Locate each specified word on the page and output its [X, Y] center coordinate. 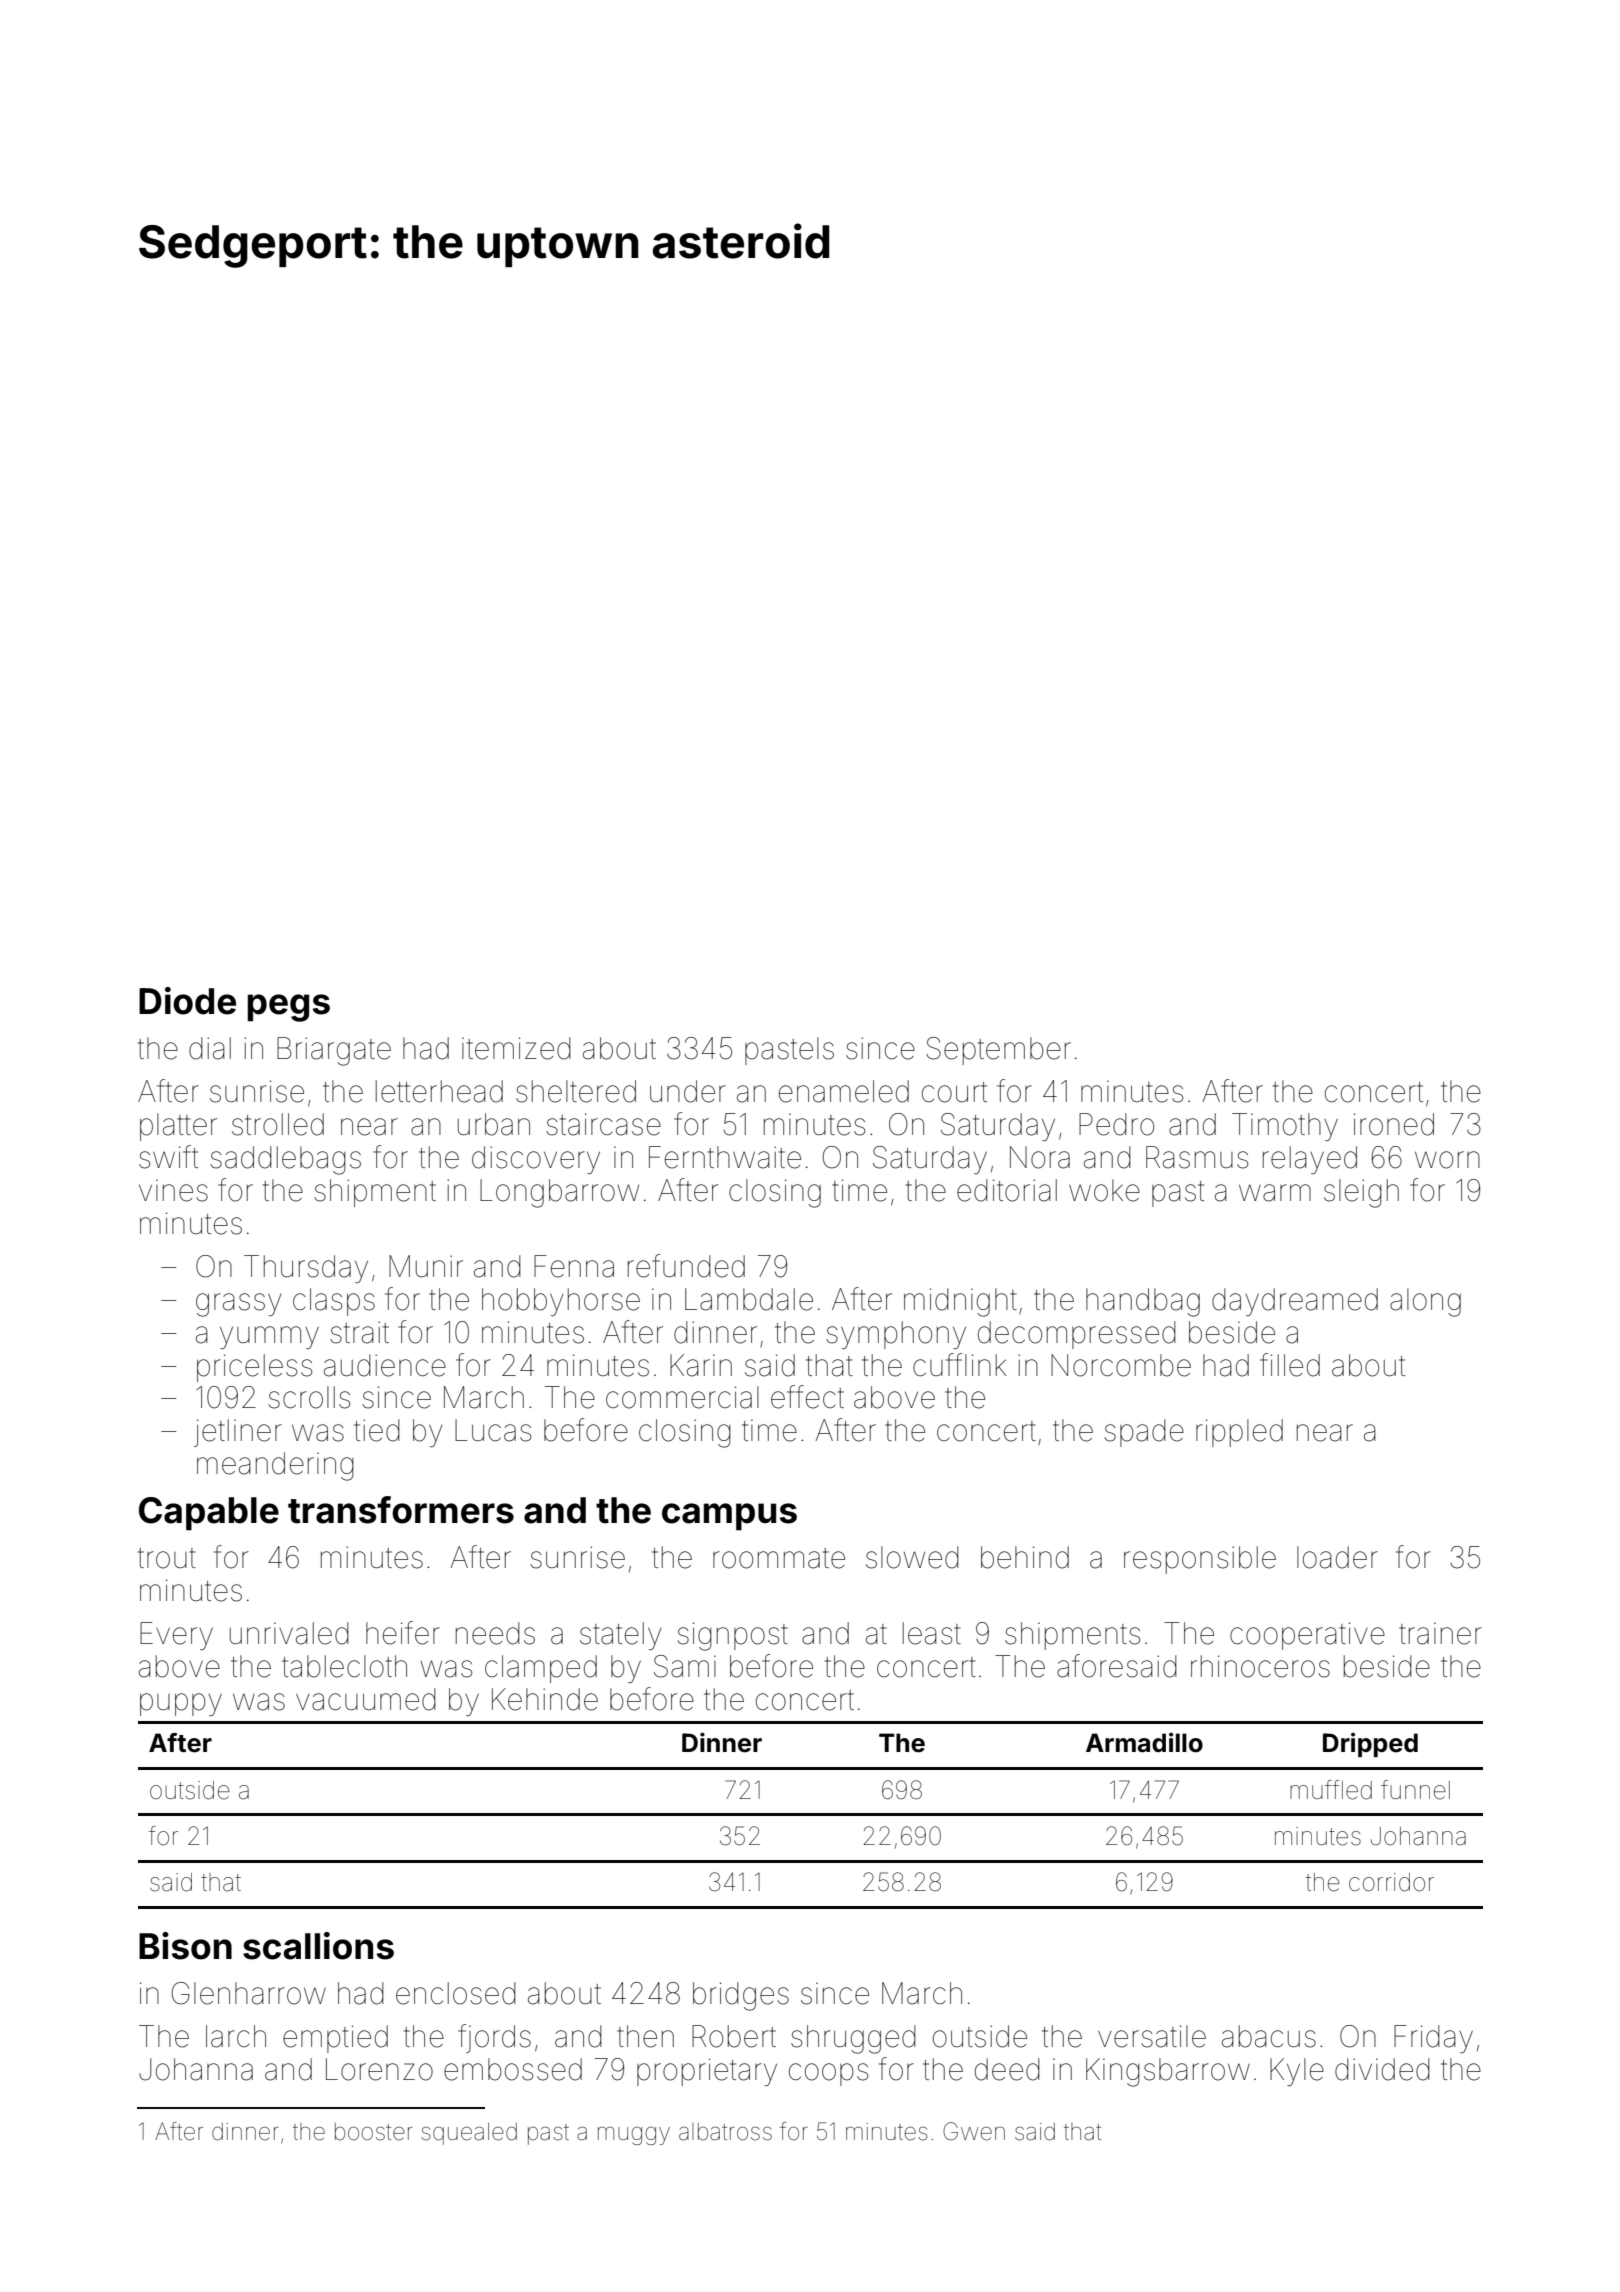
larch [236, 2036]
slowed [912, 1557]
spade [1144, 1433]
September [998, 1051]
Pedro [1116, 1124]
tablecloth [344, 1666]
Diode [187, 1001]
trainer [1440, 1633]
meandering [275, 1466]
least [932, 1633]
